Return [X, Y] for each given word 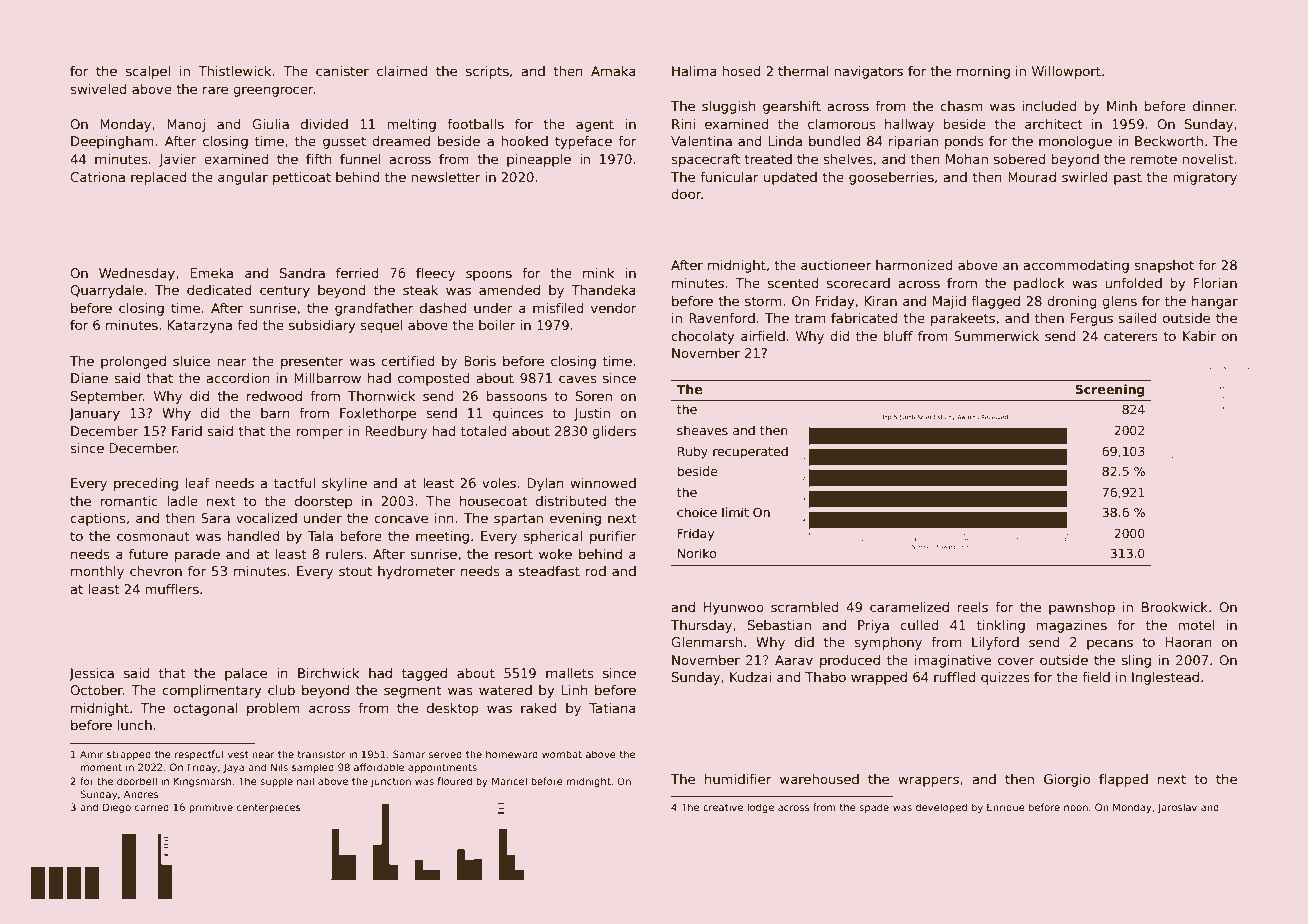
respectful [199, 755]
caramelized [909, 607]
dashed [443, 308]
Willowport [1066, 72]
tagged [424, 674]
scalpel [148, 72]
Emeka [211, 273]
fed [247, 325]
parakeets [963, 319]
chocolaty [702, 337]
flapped [1123, 780]
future [148, 554]
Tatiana [612, 708]
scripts [487, 72]
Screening [1110, 390]
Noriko [697, 553]
